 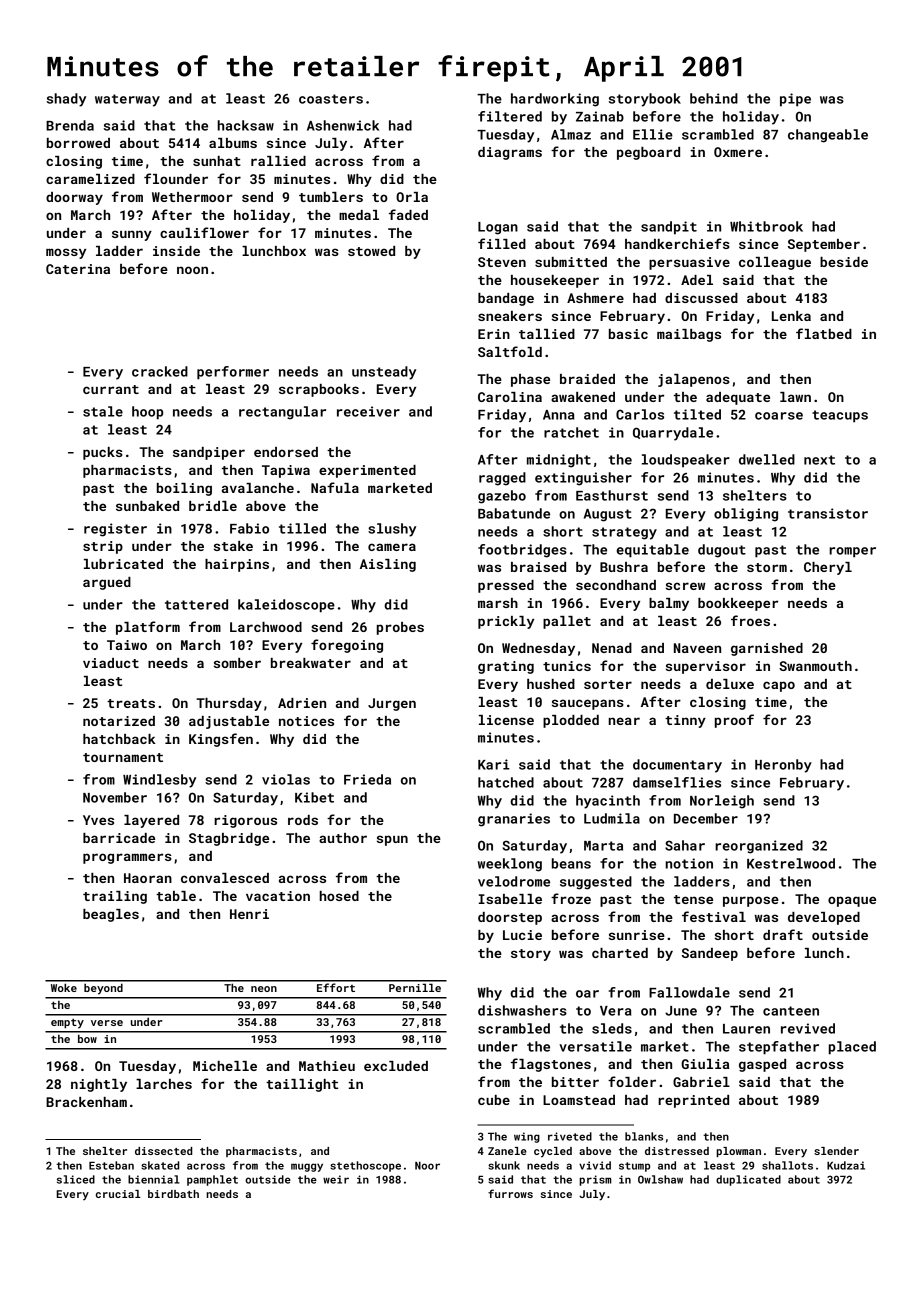 What do you see at coordinates (677, 782) in the page?
I see `damselflies` at bounding box center [677, 782].
